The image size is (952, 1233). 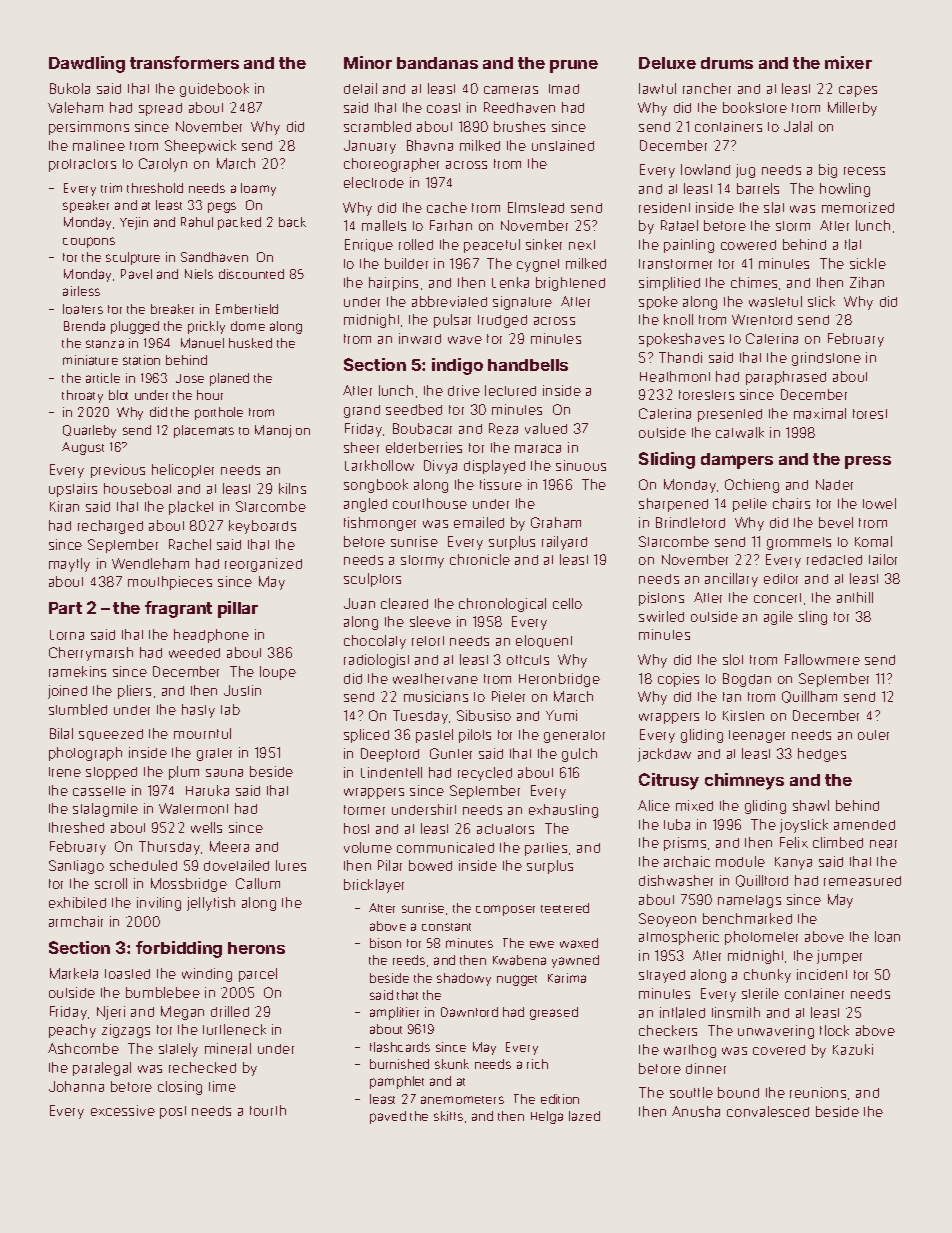 I want to click on capes, so click(x=858, y=91).
